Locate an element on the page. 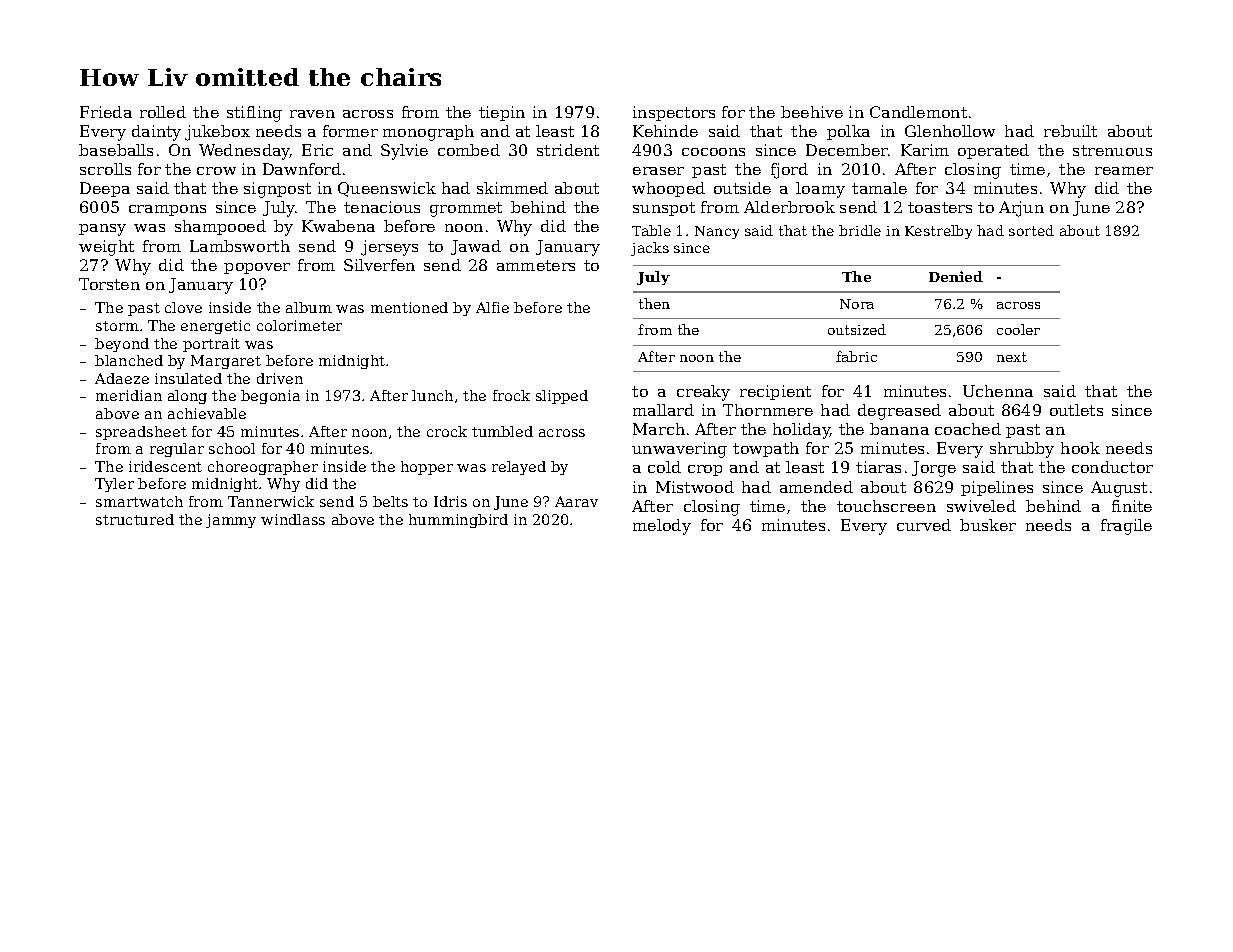 The image size is (1233, 952). Candlemont is located at coordinates (918, 112).
